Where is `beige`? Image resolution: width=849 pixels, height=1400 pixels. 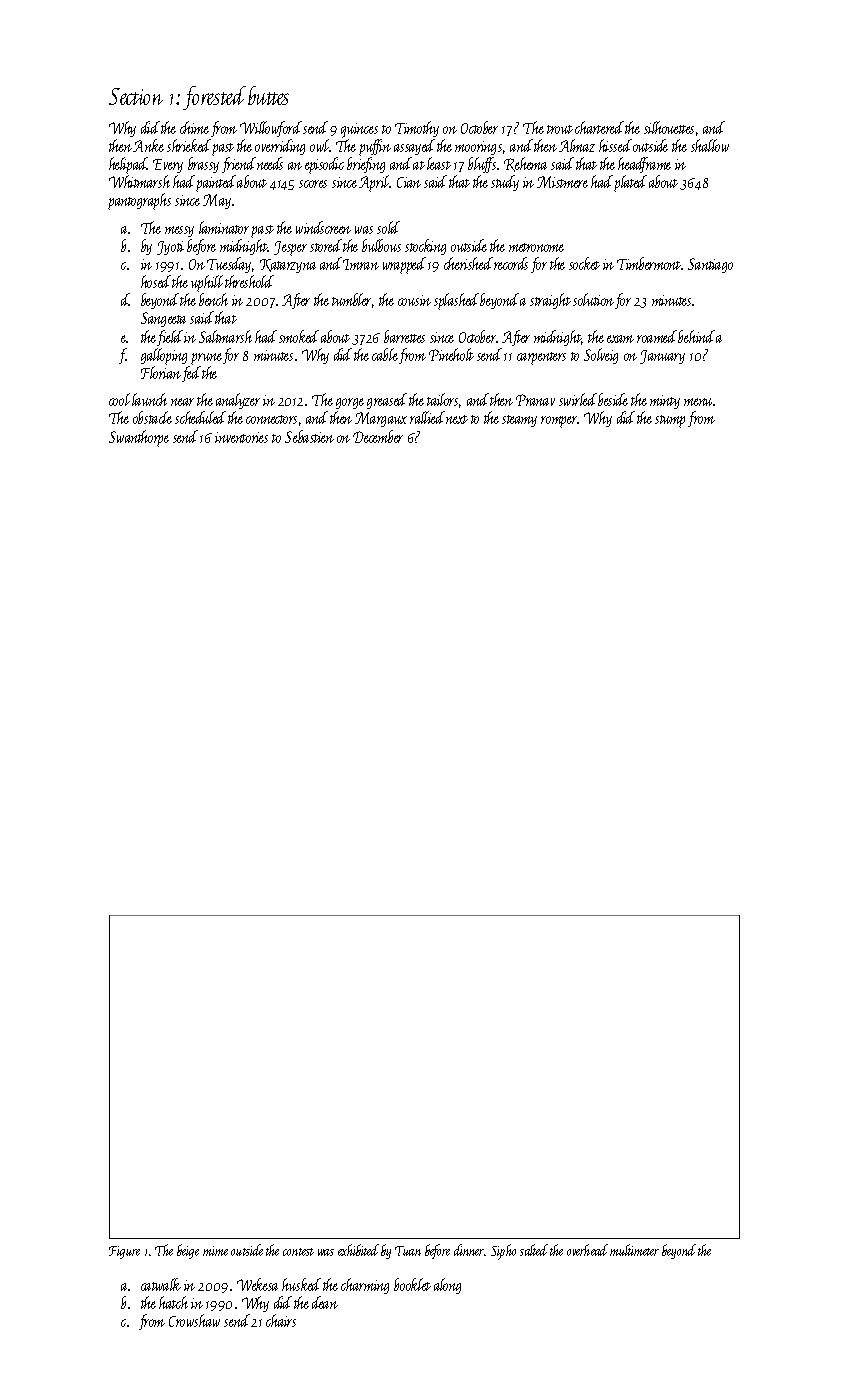
beige is located at coordinates (188, 1251).
